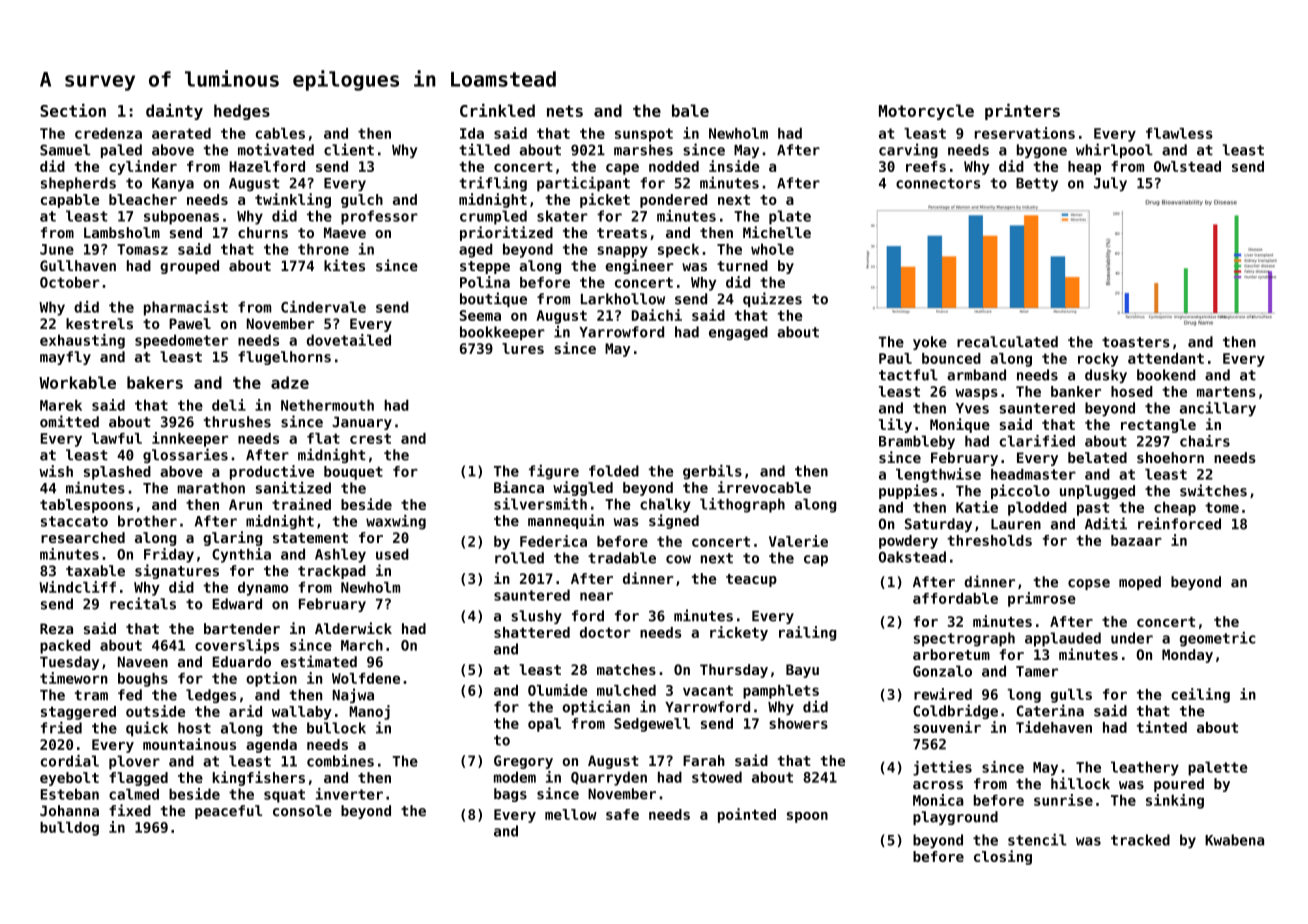  Describe the element at coordinates (332, 572) in the page. I see `trackpad` at that location.
